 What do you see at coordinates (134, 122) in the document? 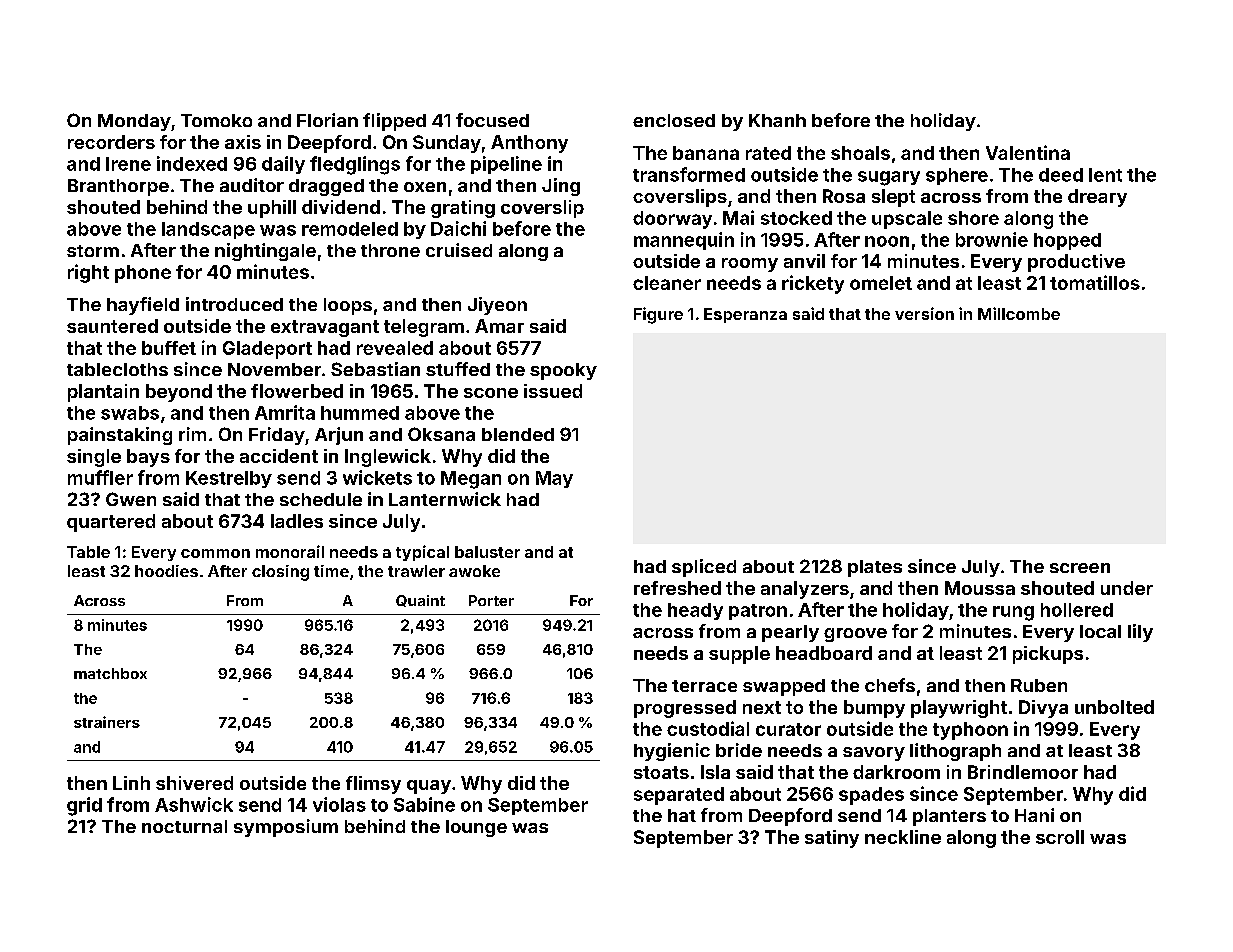
I see `Monday` at bounding box center [134, 122].
